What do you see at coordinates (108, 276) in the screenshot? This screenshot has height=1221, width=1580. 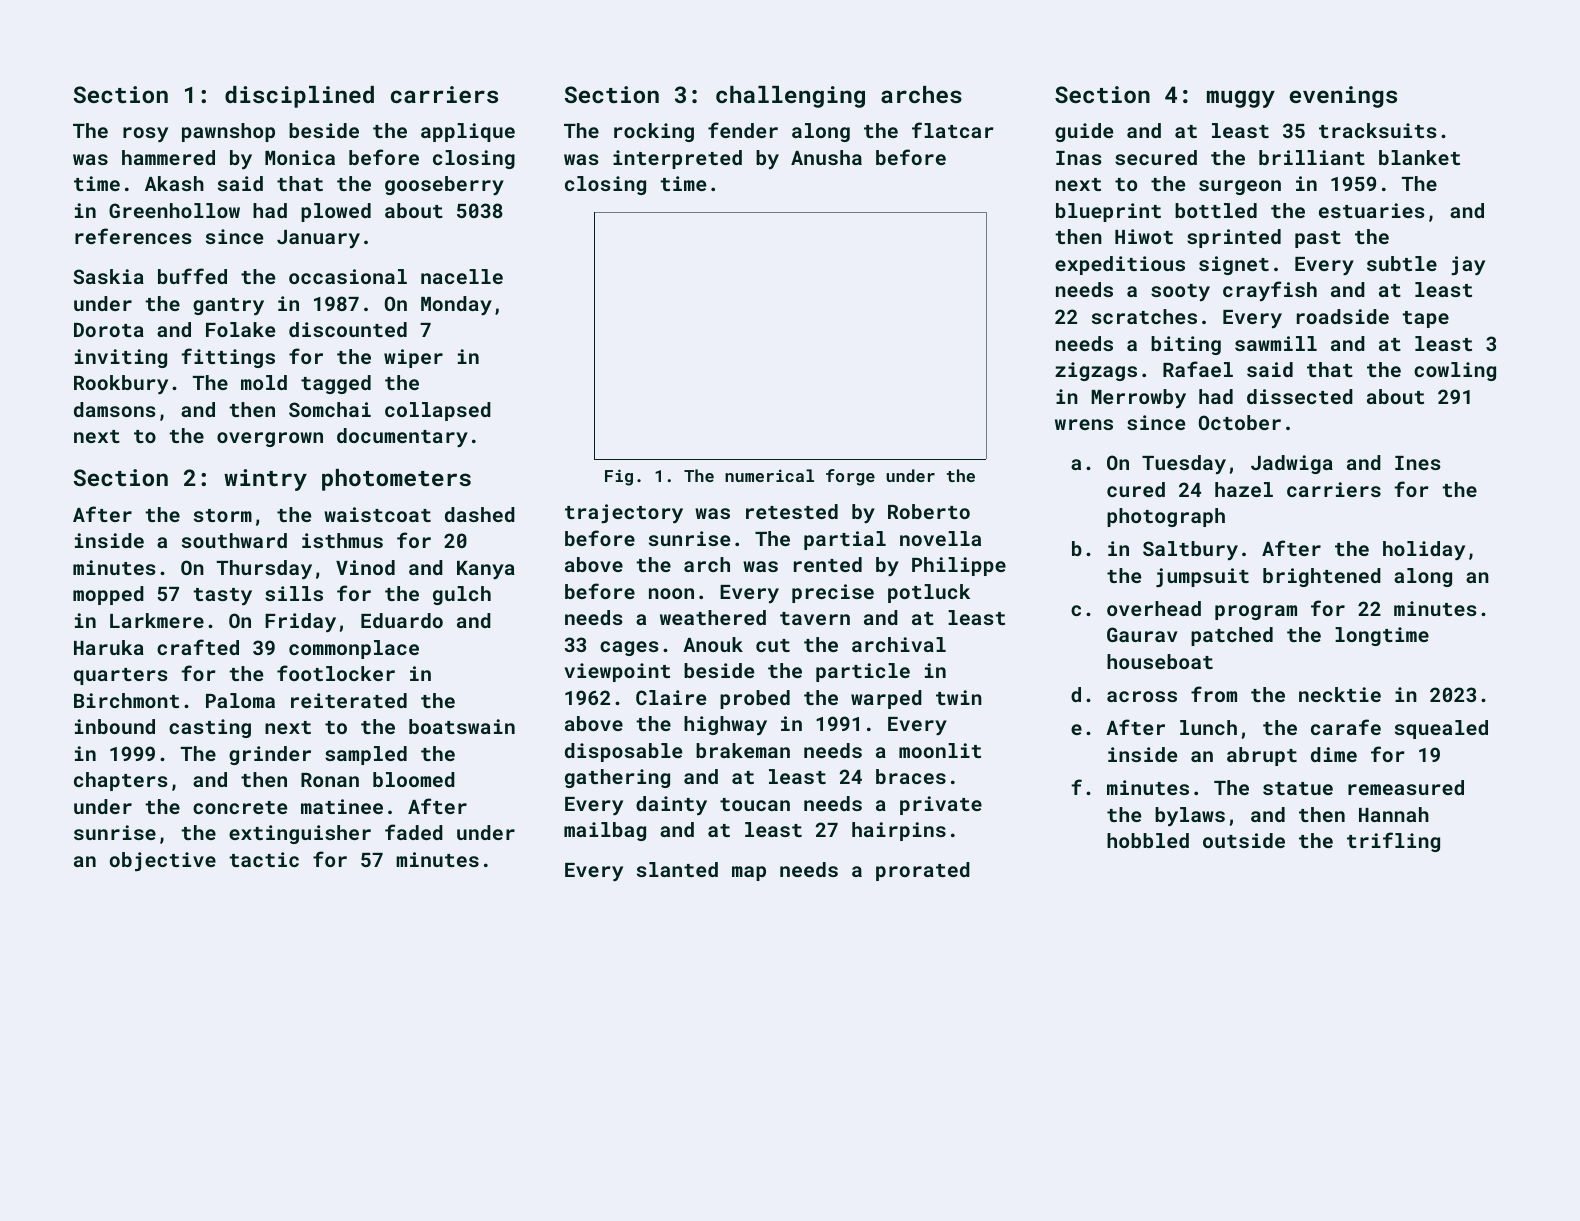 I see `Saskia` at bounding box center [108, 276].
